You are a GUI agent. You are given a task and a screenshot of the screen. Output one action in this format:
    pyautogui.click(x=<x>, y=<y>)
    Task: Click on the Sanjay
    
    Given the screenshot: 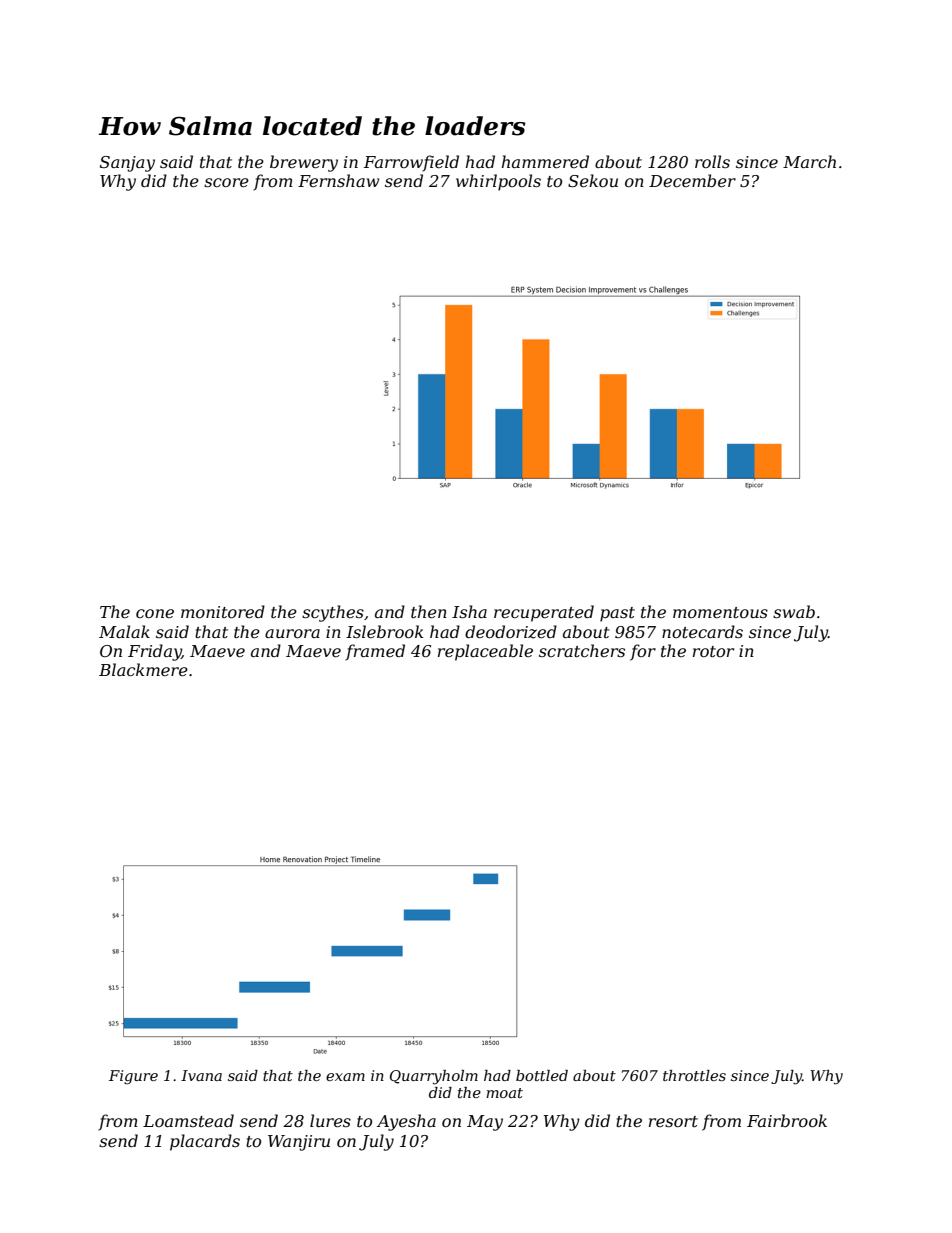 What is the action you would take?
    pyautogui.click(x=127, y=164)
